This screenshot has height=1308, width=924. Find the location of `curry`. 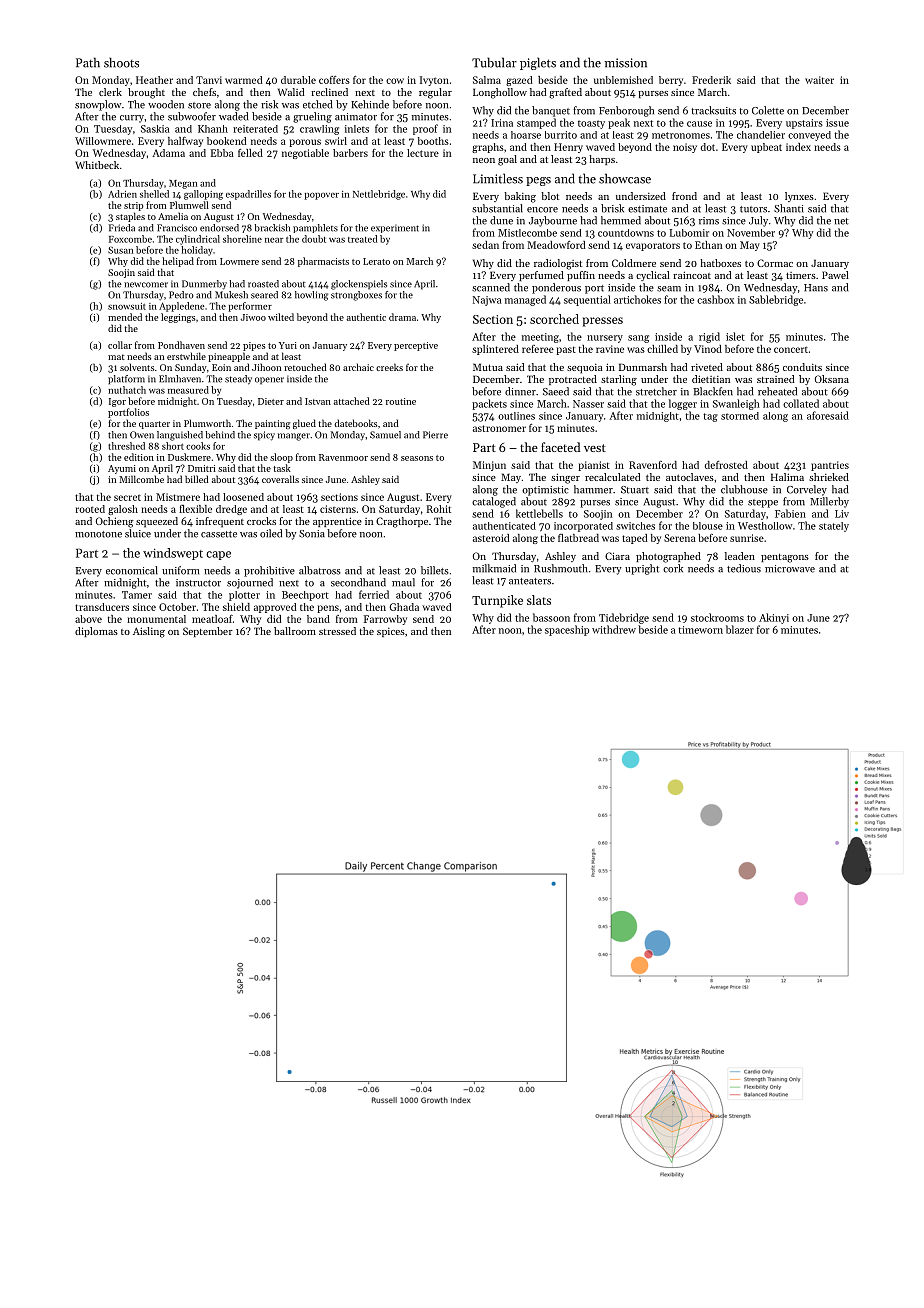

curry is located at coordinates (132, 119).
